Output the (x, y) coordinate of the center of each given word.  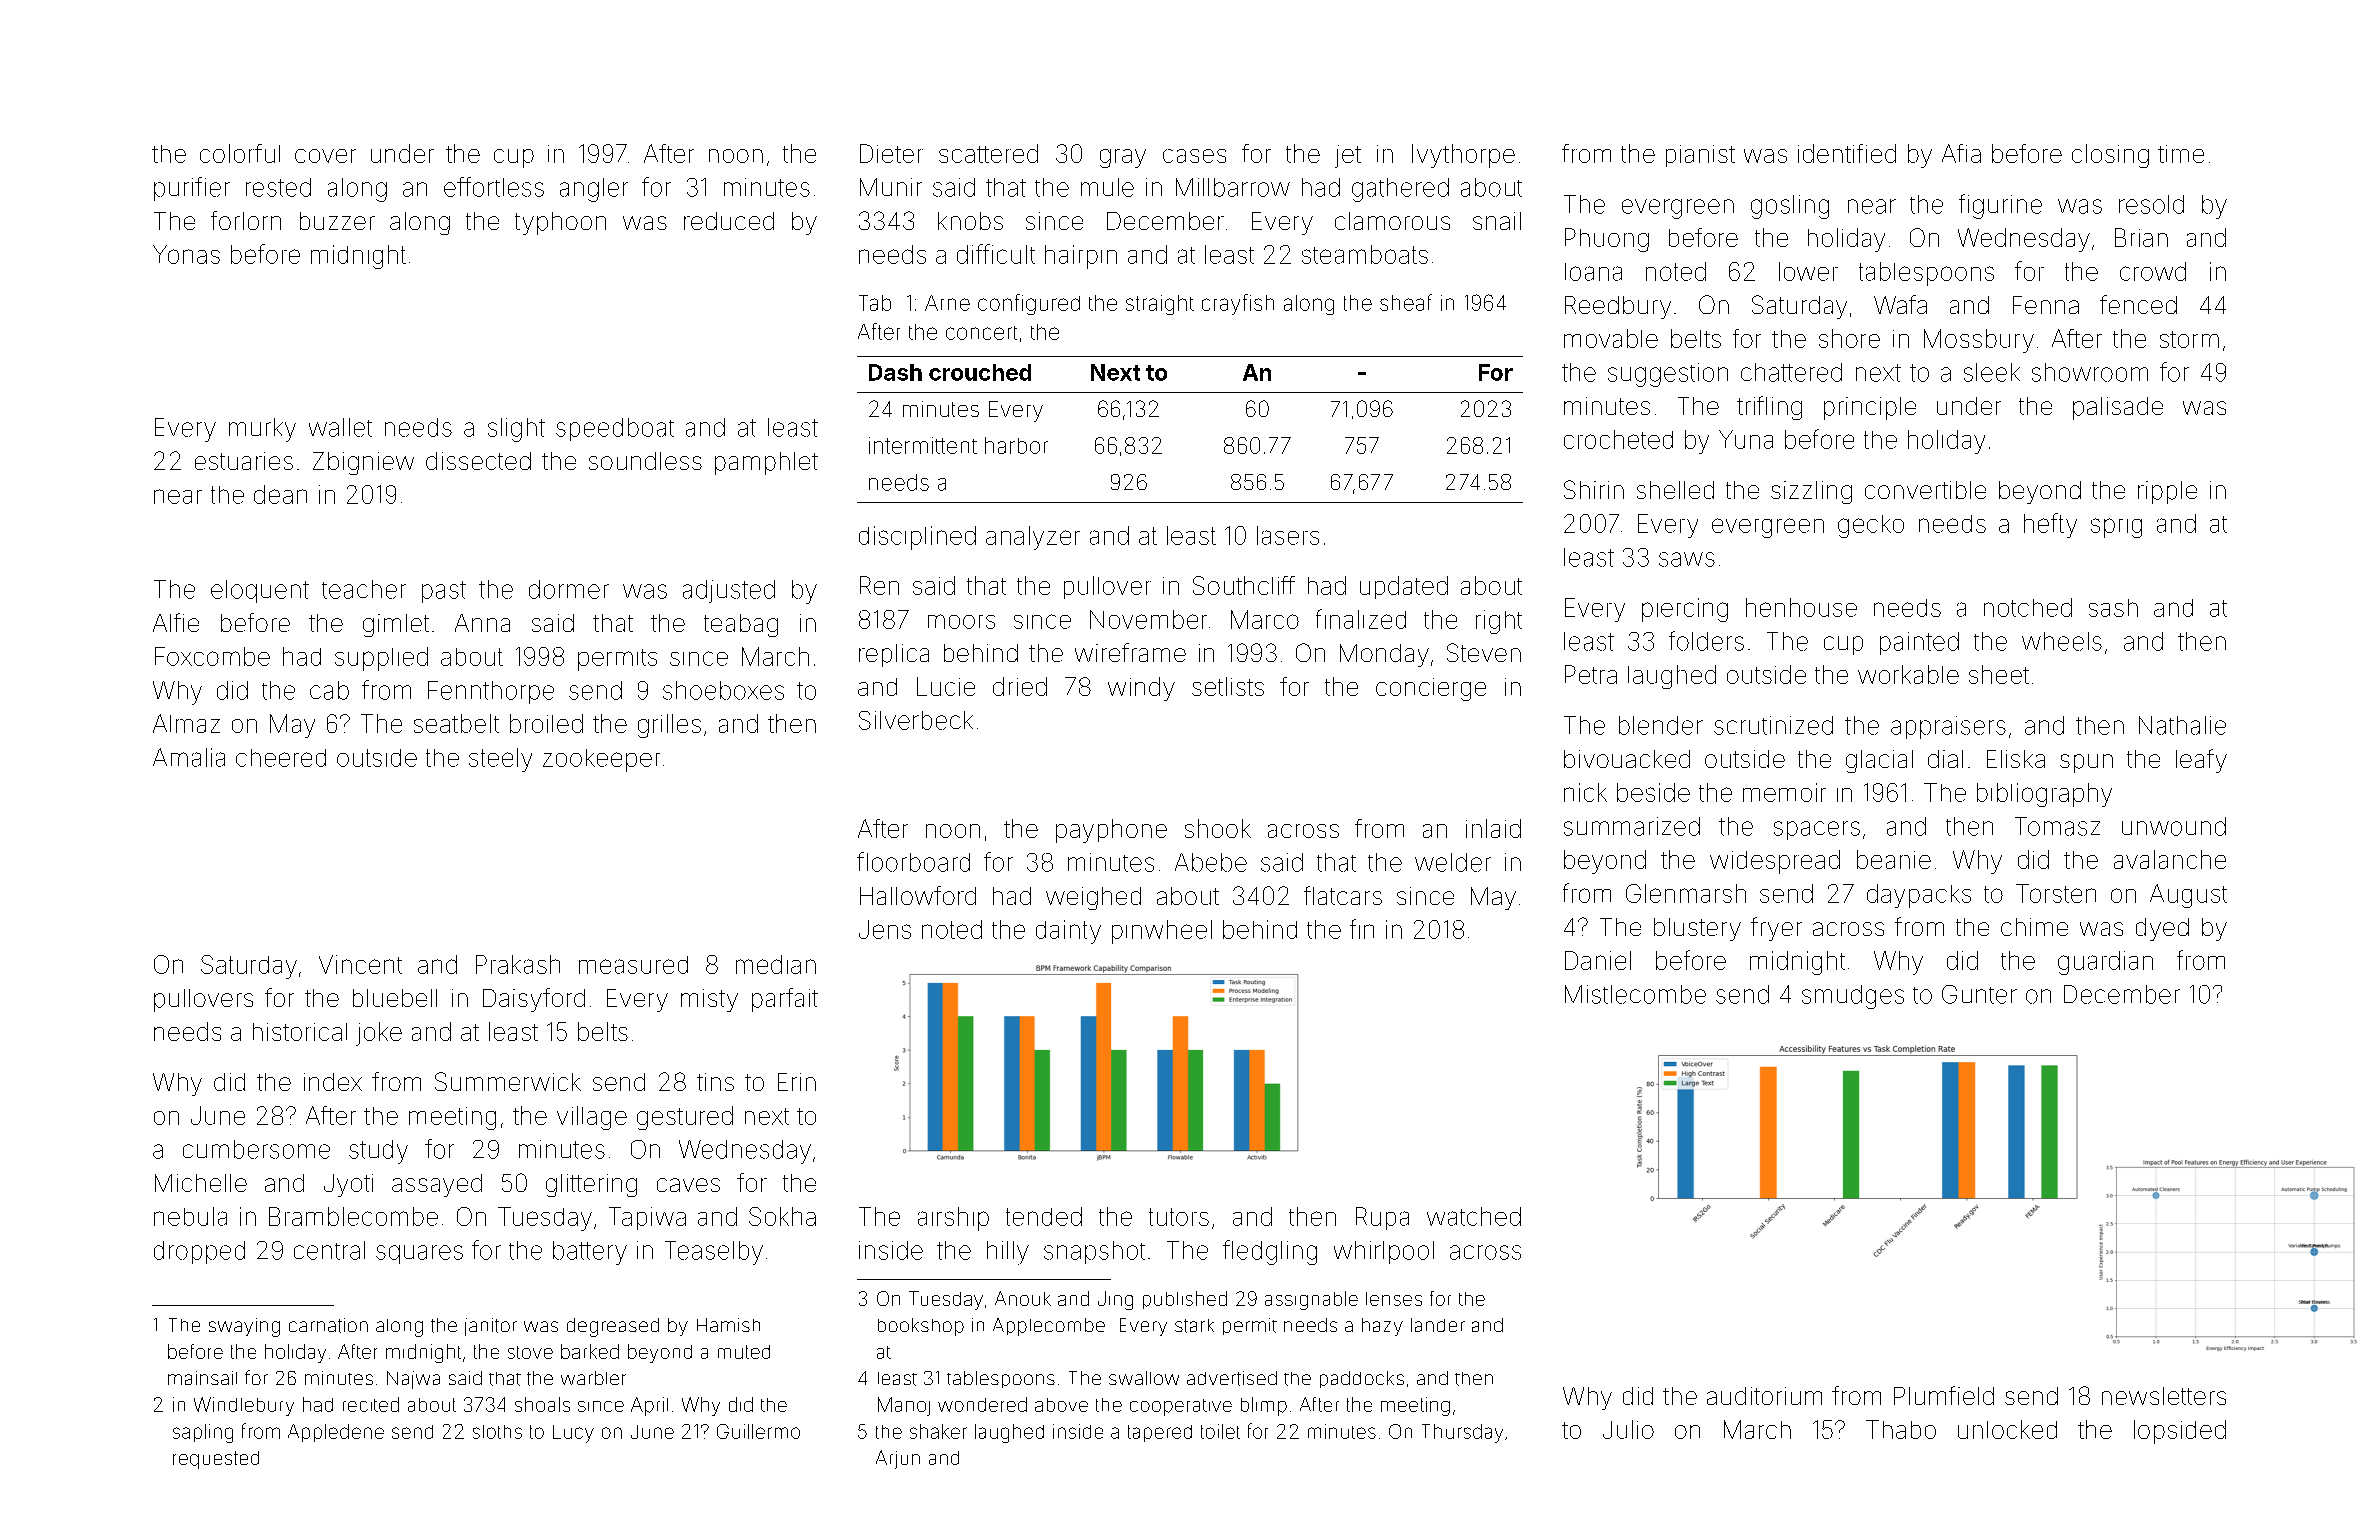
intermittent (923, 445)
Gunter (1979, 994)
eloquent (260, 591)
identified (1847, 153)
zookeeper (601, 760)
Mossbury (1979, 341)
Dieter (891, 153)
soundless (645, 461)
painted (1919, 643)
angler (594, 190)
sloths (497, 1432)
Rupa (1382, 1218)
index (333, 1082)
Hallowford (918, 895)
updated (1404, 587)
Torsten (2056, 893)
